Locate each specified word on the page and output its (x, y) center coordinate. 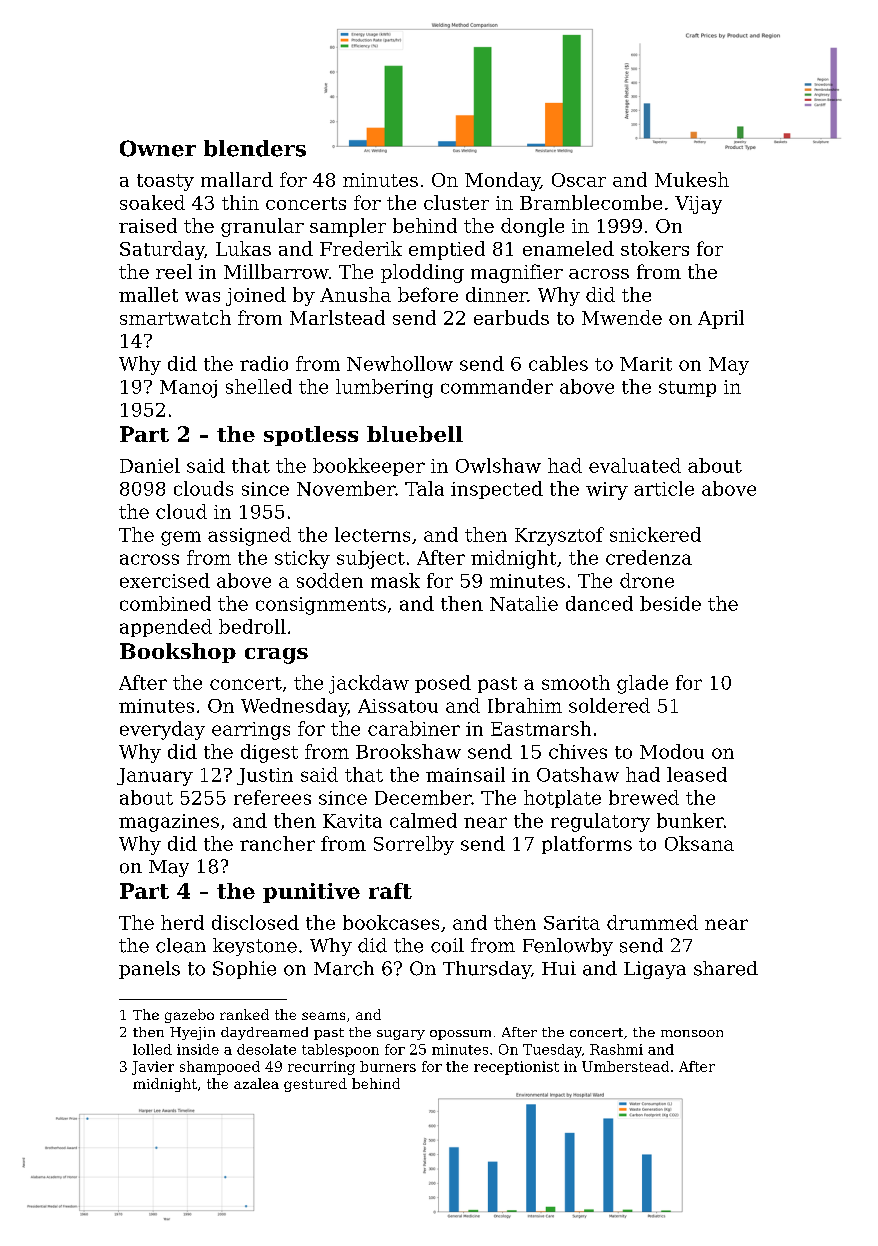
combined (165, 603)
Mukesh (692, 179)
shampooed (220, 1068)
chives (578, 751)
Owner (158, 148)
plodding (422, 273)
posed (443, 684)
